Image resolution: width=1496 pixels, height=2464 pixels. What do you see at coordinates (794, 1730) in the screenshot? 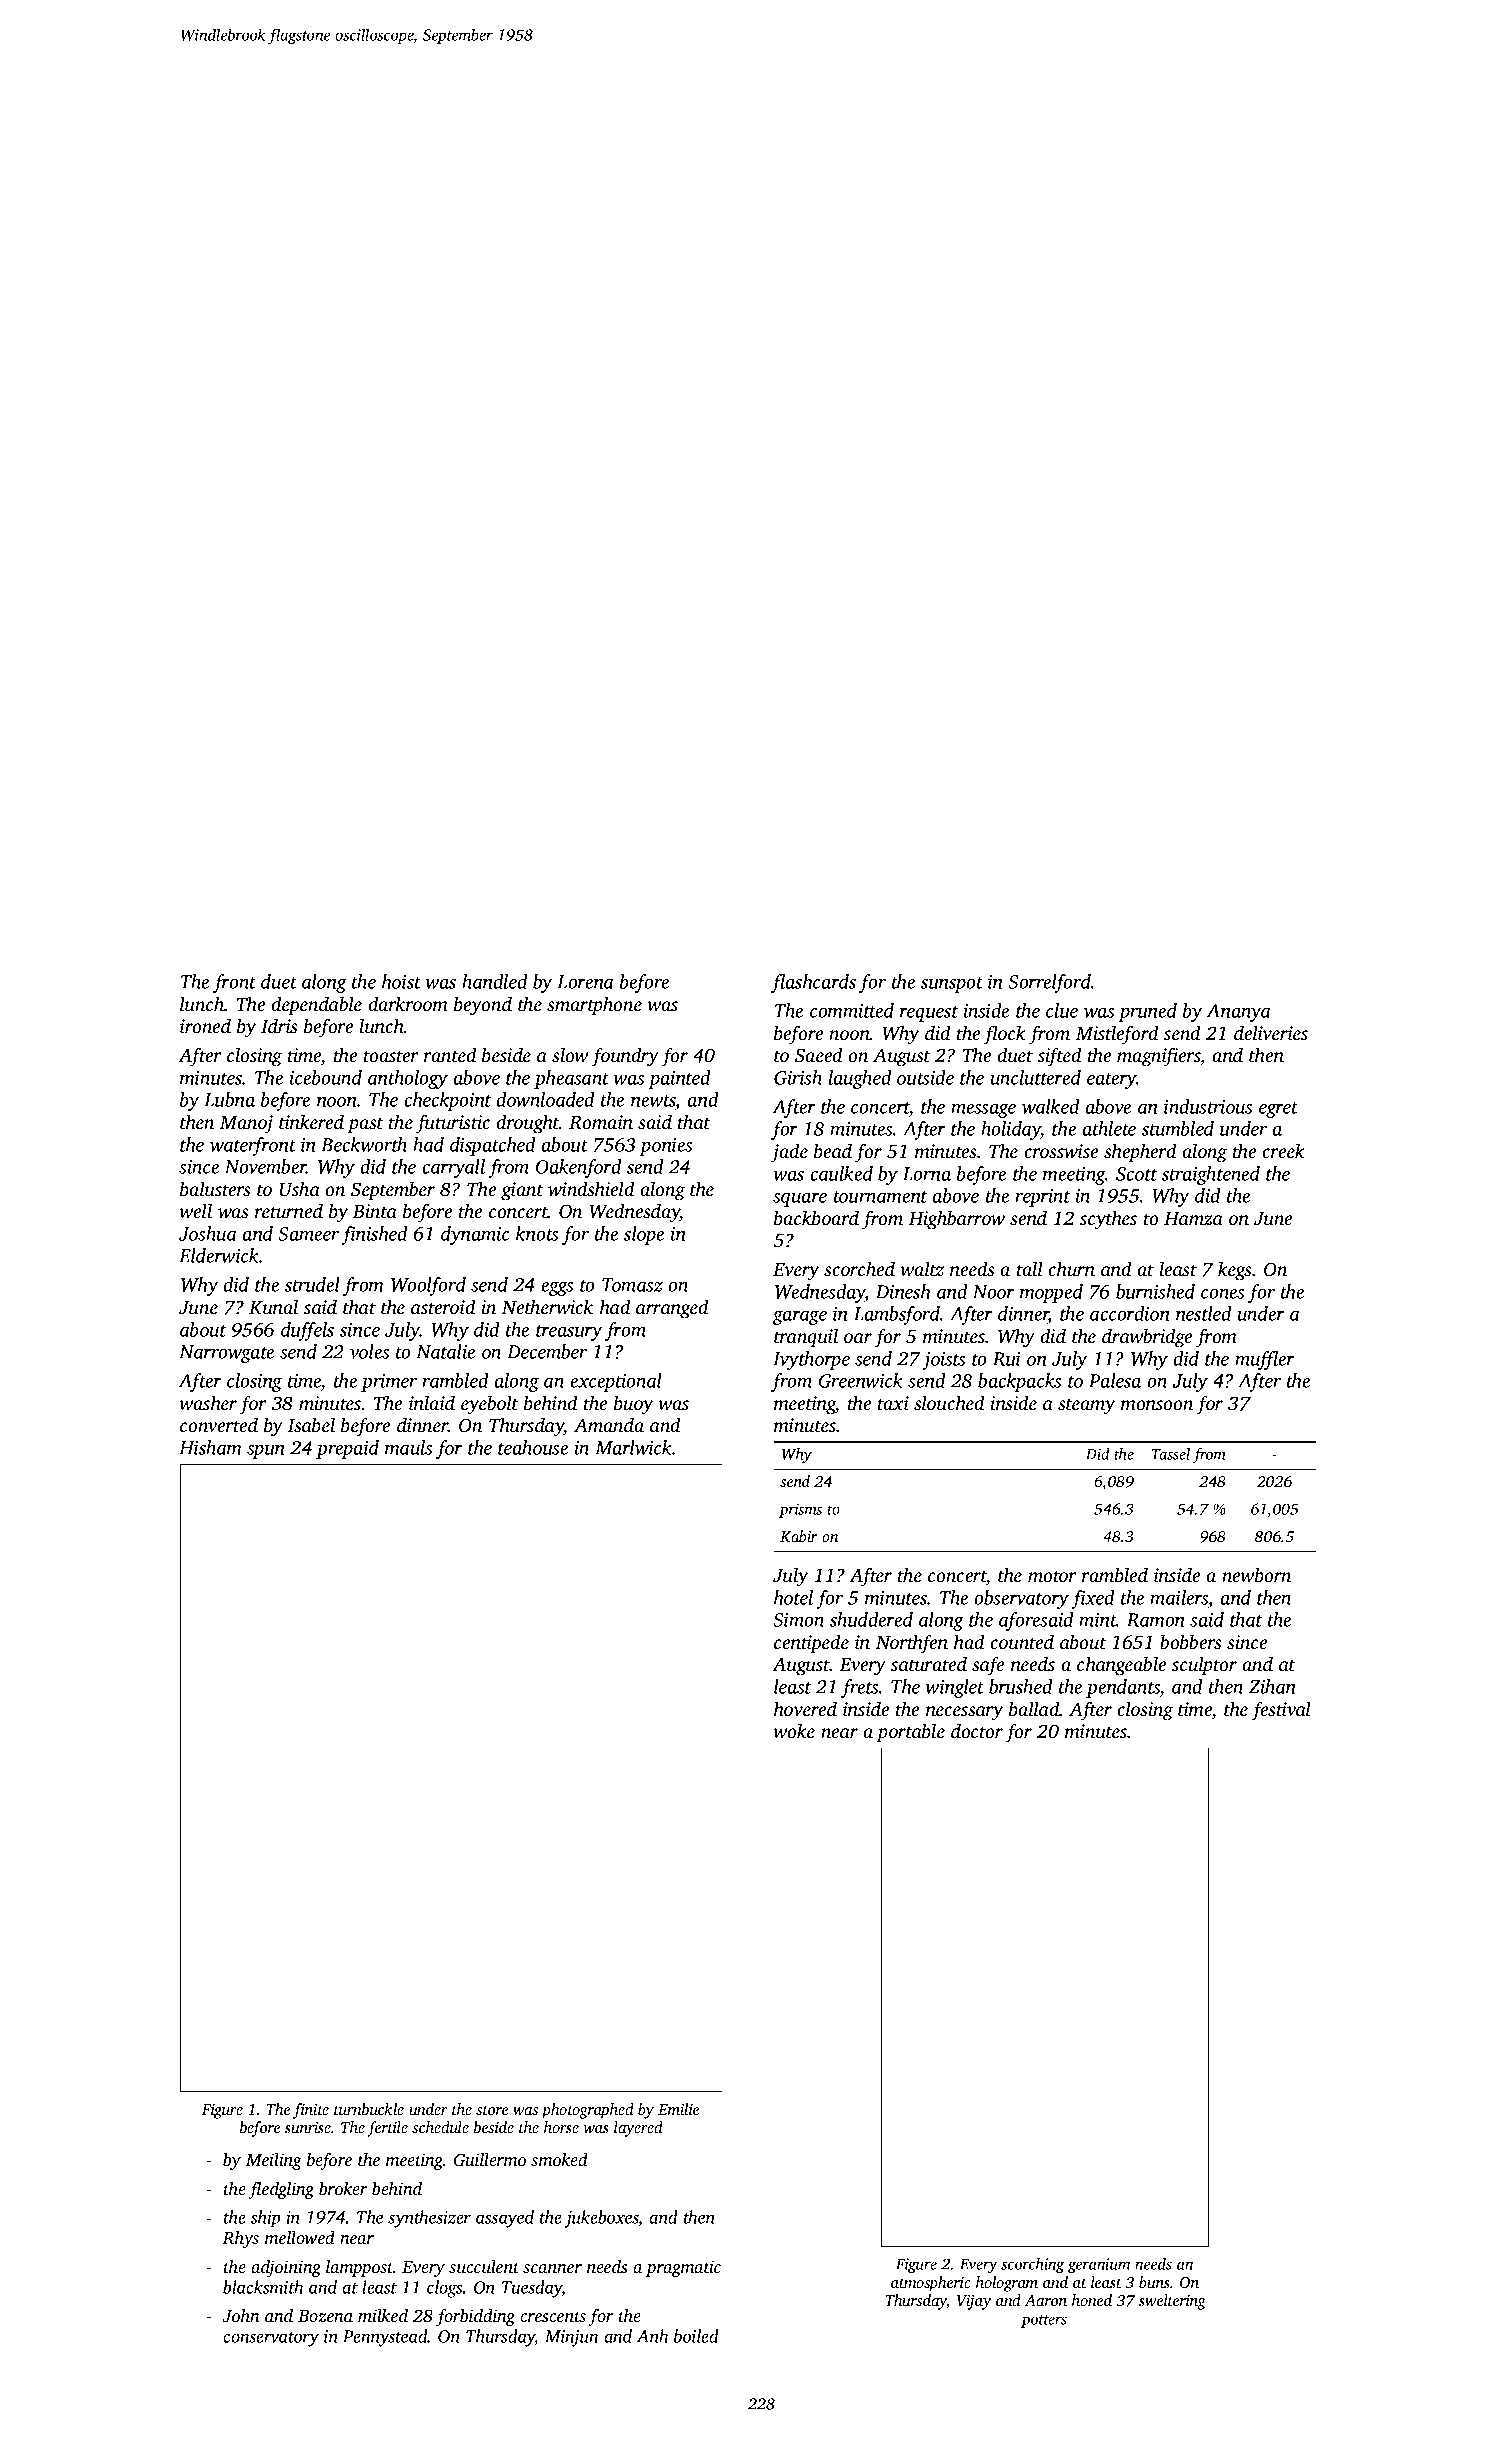
I see `woke` at bounding box center [794, 1730].
